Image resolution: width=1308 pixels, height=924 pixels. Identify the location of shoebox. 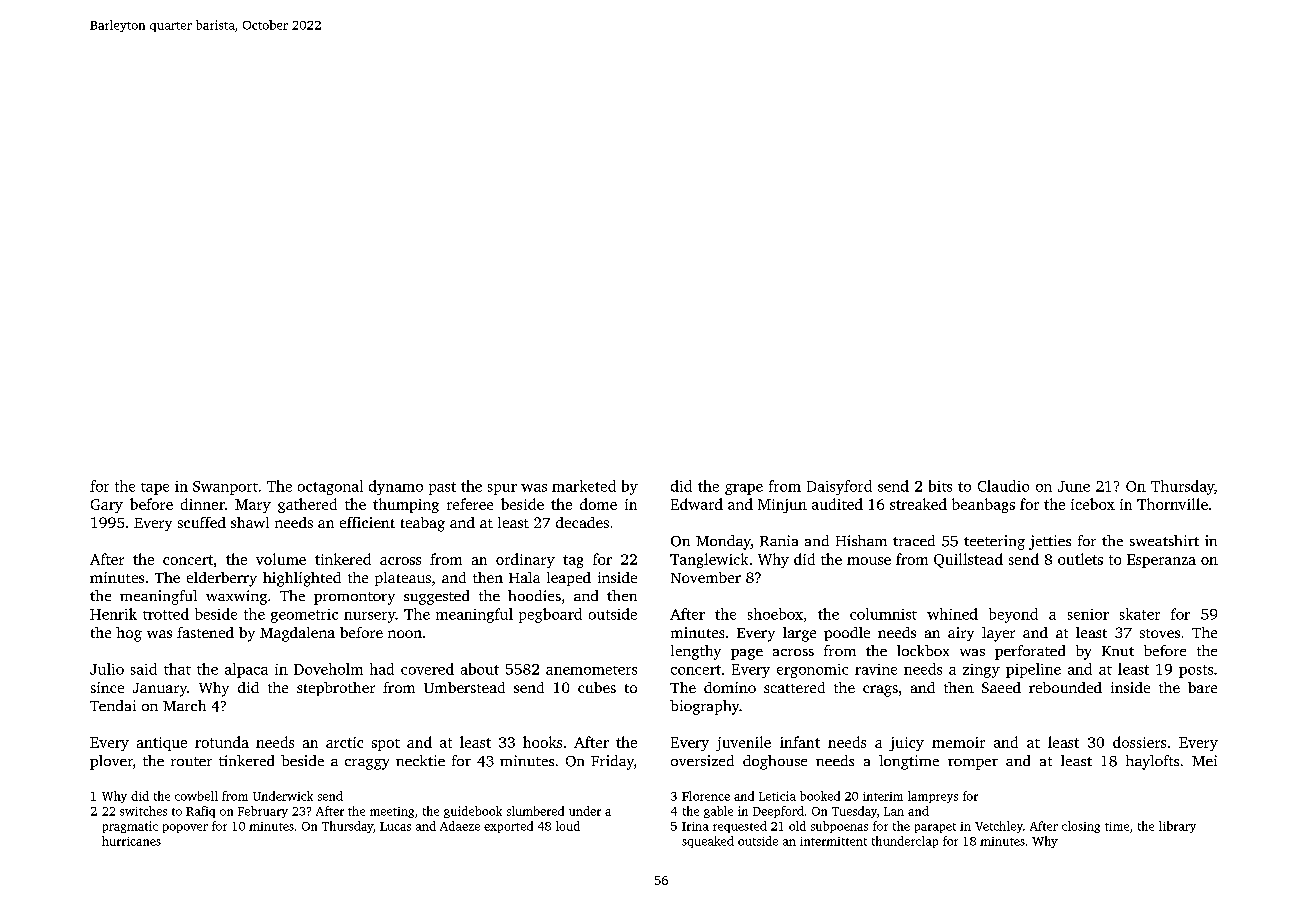
(775, 614).
